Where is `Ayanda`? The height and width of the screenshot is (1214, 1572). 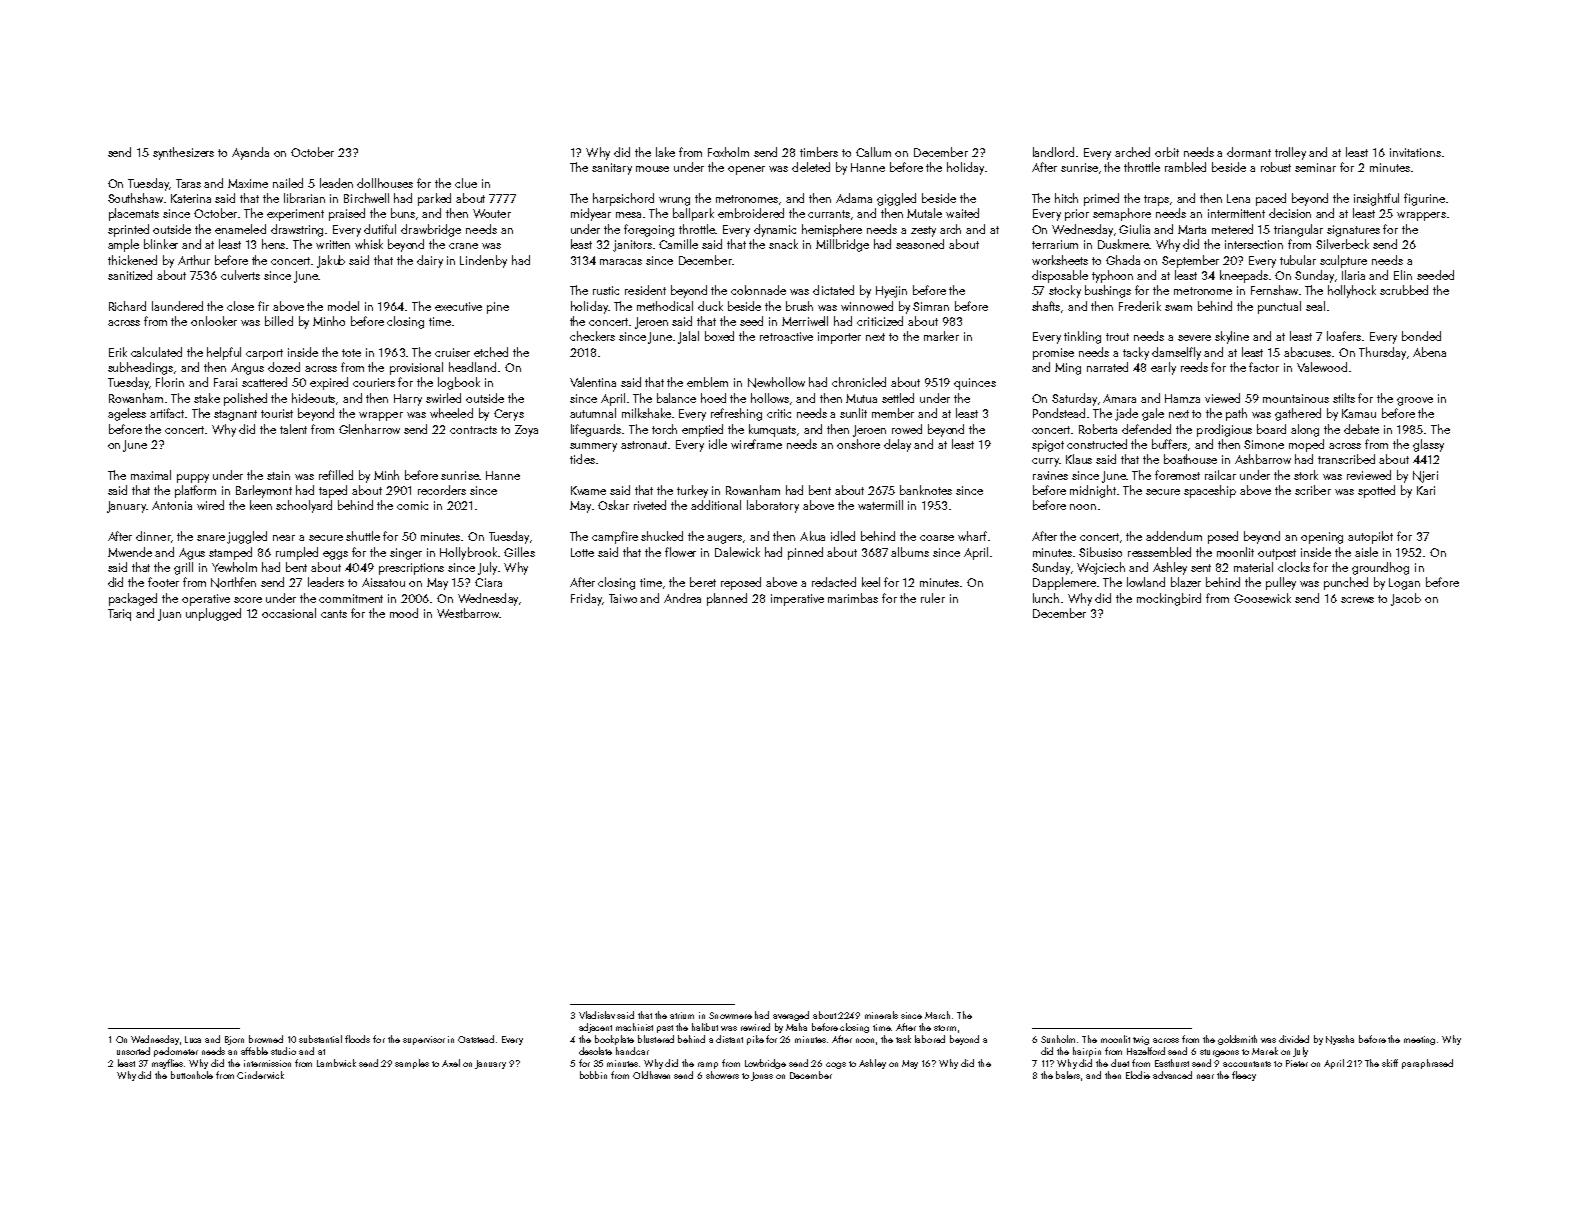
Ayanda is located at coordinates (250, 153).
